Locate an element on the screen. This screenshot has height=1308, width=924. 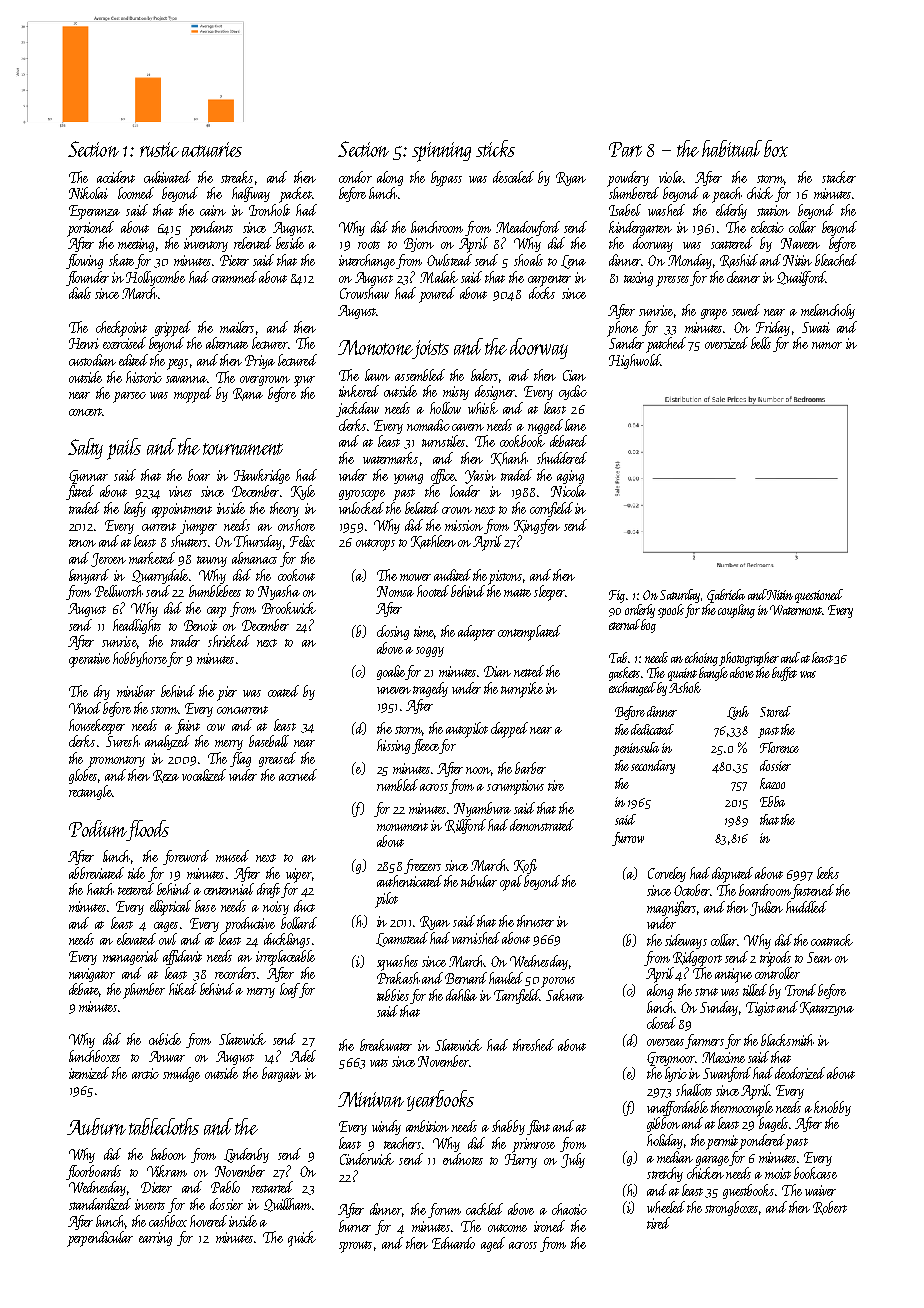
leeks is located at coordinates (828, 873).
